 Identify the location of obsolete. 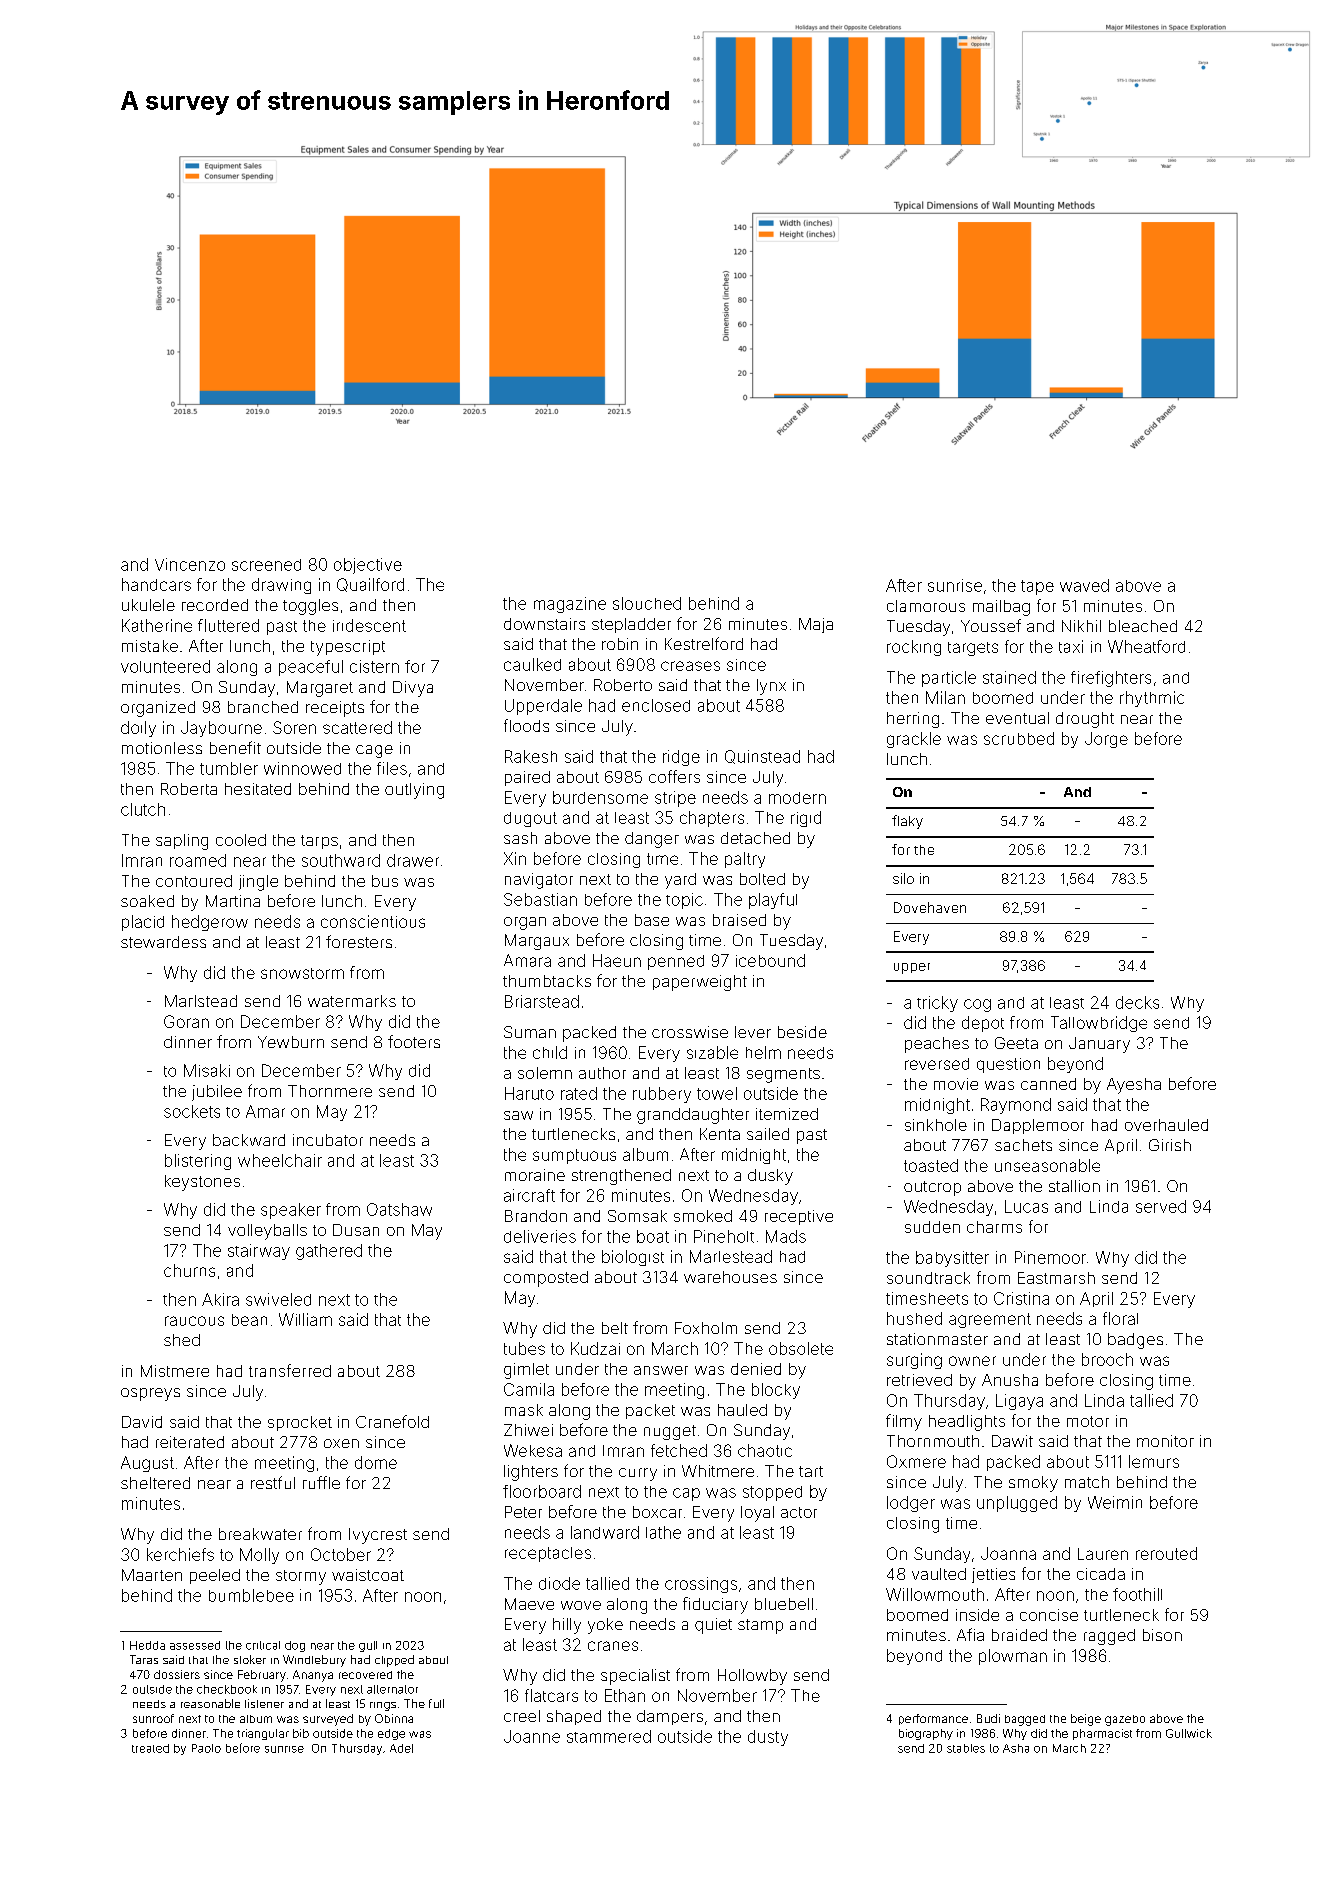
(801, 1348).
